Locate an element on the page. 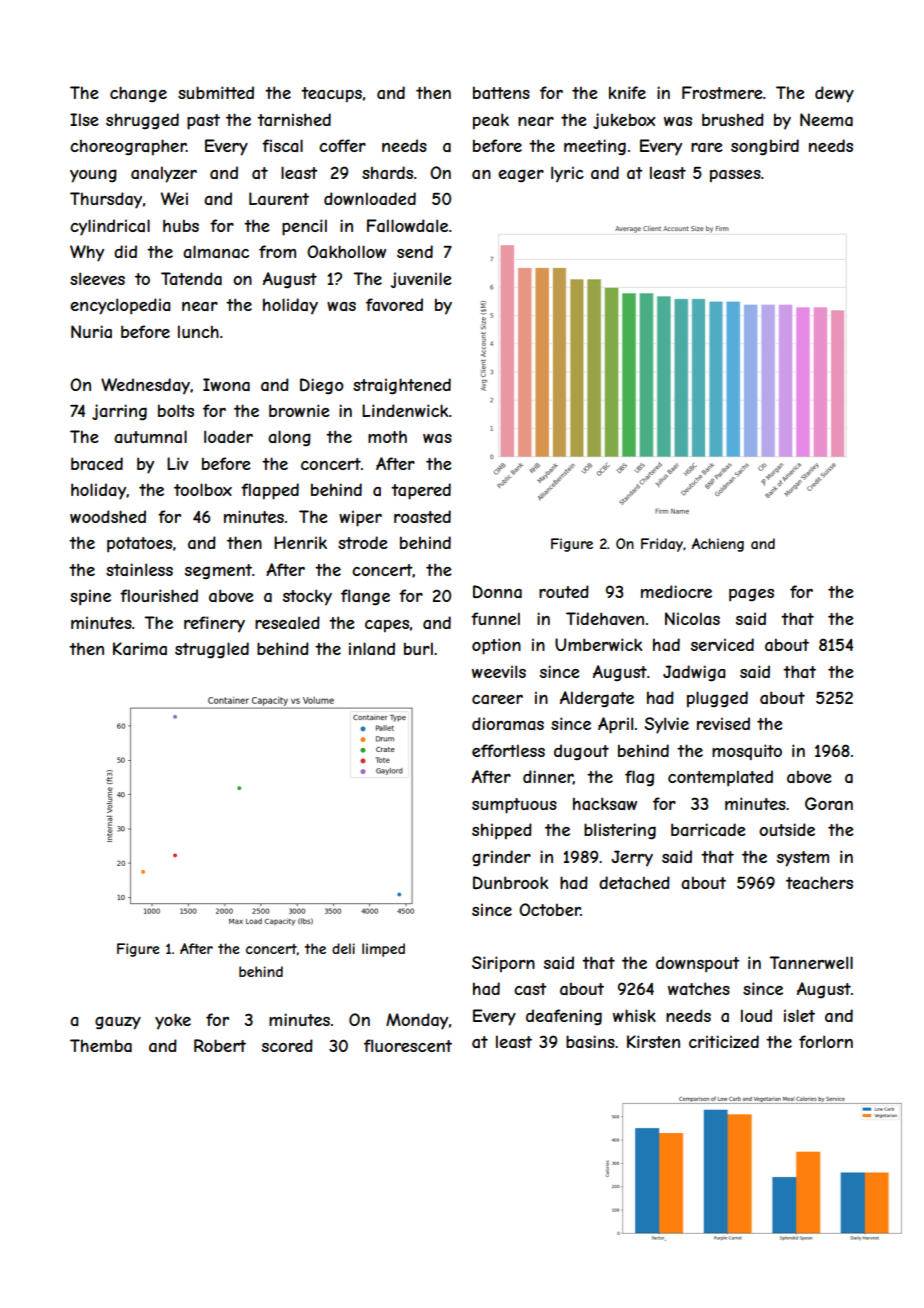 The width and height of the page is (924, 1308). effortless is located at coordinates (508, 750).
